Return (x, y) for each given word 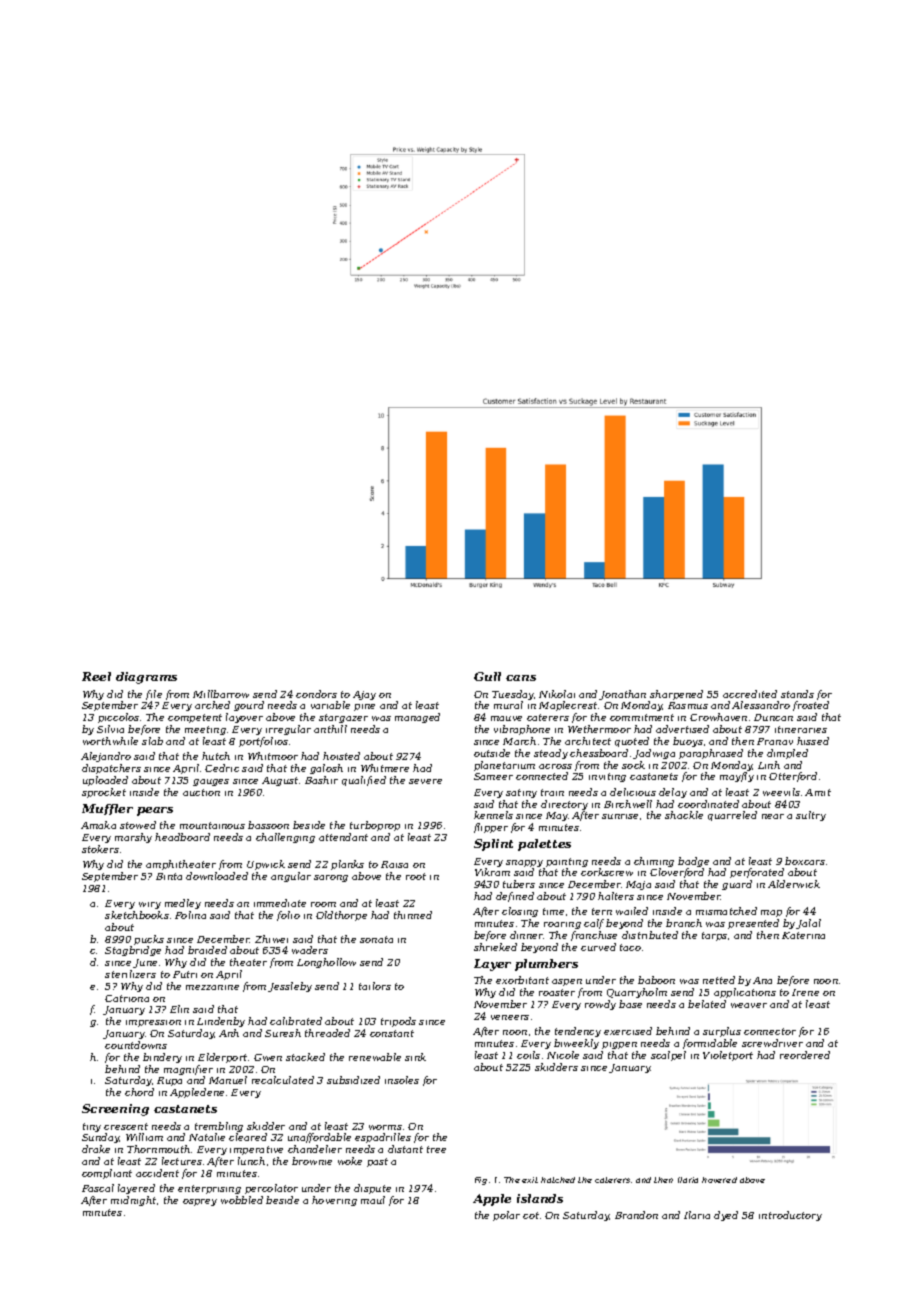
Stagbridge (133, 951)
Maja (638, 885)
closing (520, 912)
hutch (216, 756)
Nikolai (557, 694)
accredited (750, 694)
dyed (726, 1216)
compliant (107, 1174)
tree (436, 1149)
